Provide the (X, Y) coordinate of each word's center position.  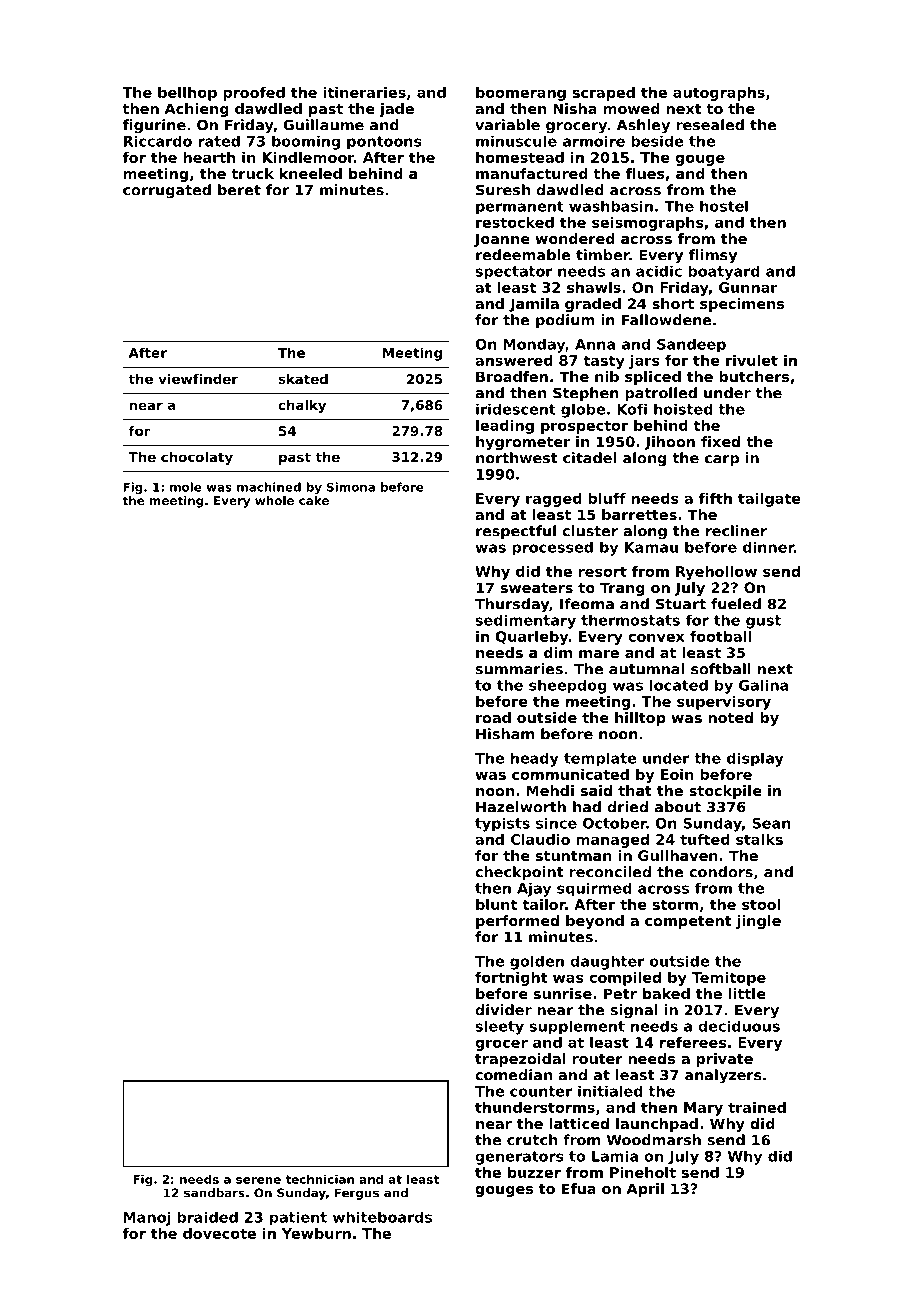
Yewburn (316, 1233)
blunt (496, 904)
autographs (719, 94)
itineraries (364, 92)
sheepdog (568, 687)
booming (306, 142)
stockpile (725, 792)
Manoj (147, 1219)
